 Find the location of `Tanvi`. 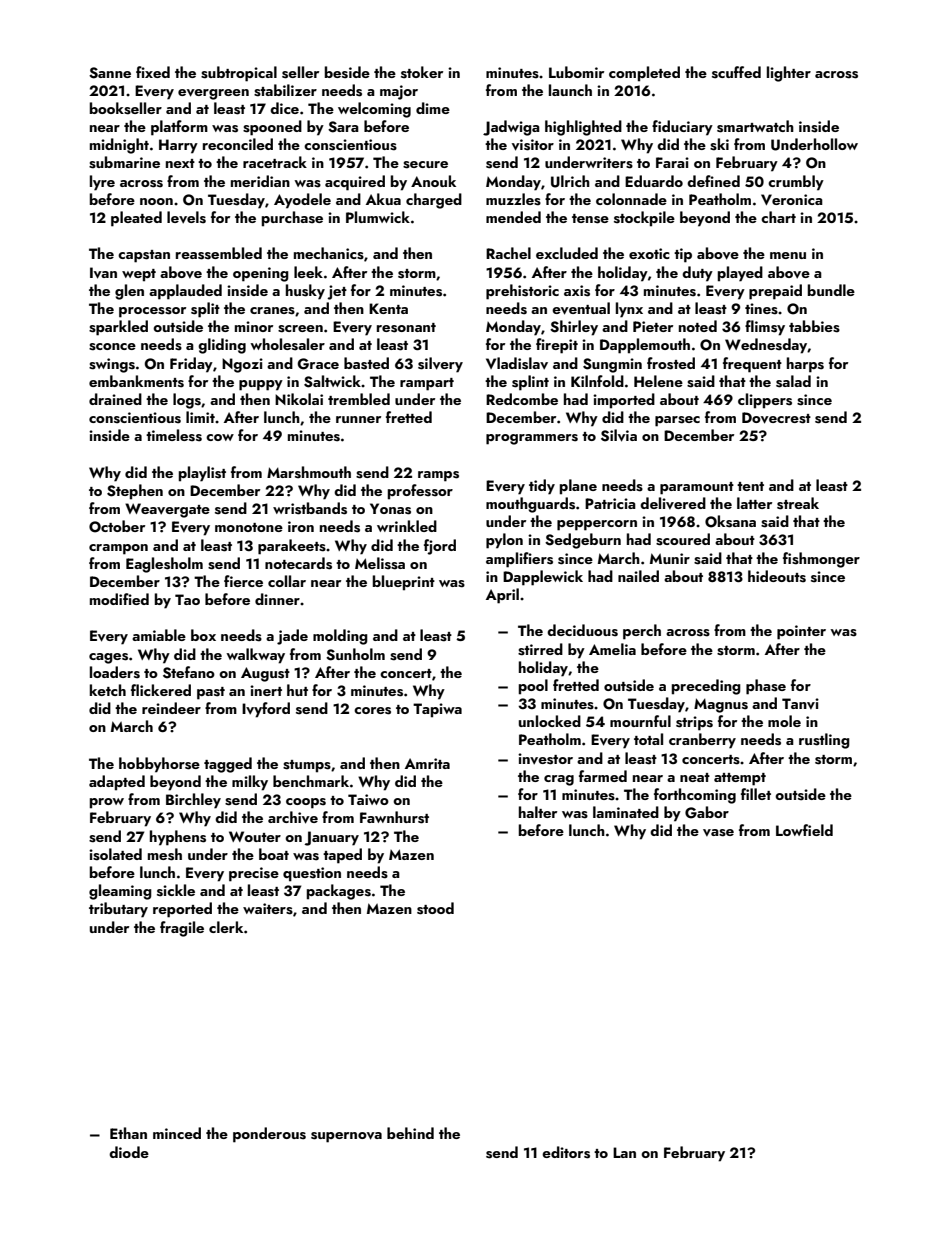

Tanvi is located at coordinates (800, 703).
